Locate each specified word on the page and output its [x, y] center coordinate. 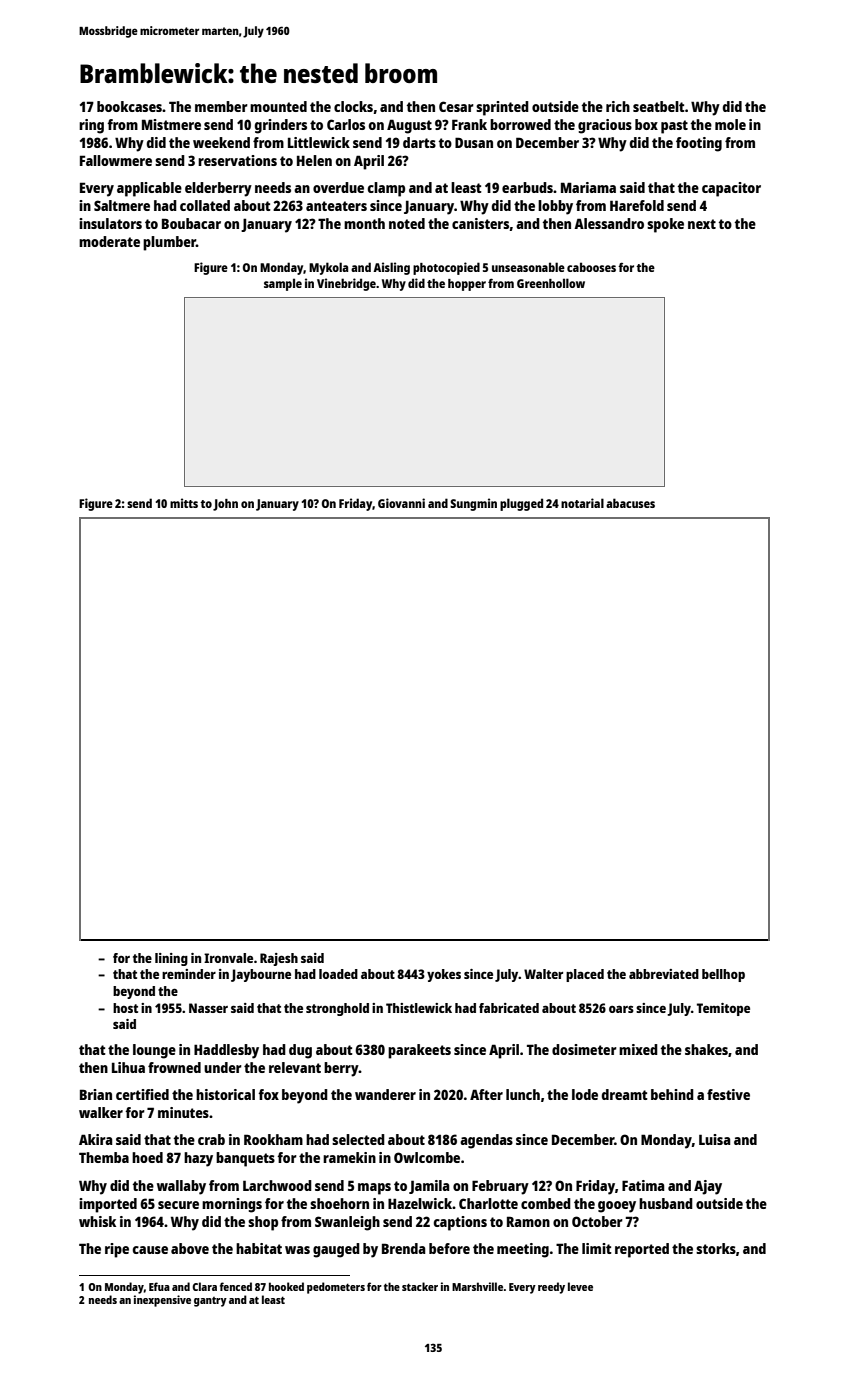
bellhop [723, 975]
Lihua [128, 1067]
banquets [245, 1159]
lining [171, 959]
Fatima [643, 1185]
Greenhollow [551, 283]
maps [374, 1189]
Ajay [708, 1187]
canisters [481, 224]
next [702, 224]
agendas [486, 1141]
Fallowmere [116, 160]
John [225, 505]
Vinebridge [346, 284]
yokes [444, 975]
